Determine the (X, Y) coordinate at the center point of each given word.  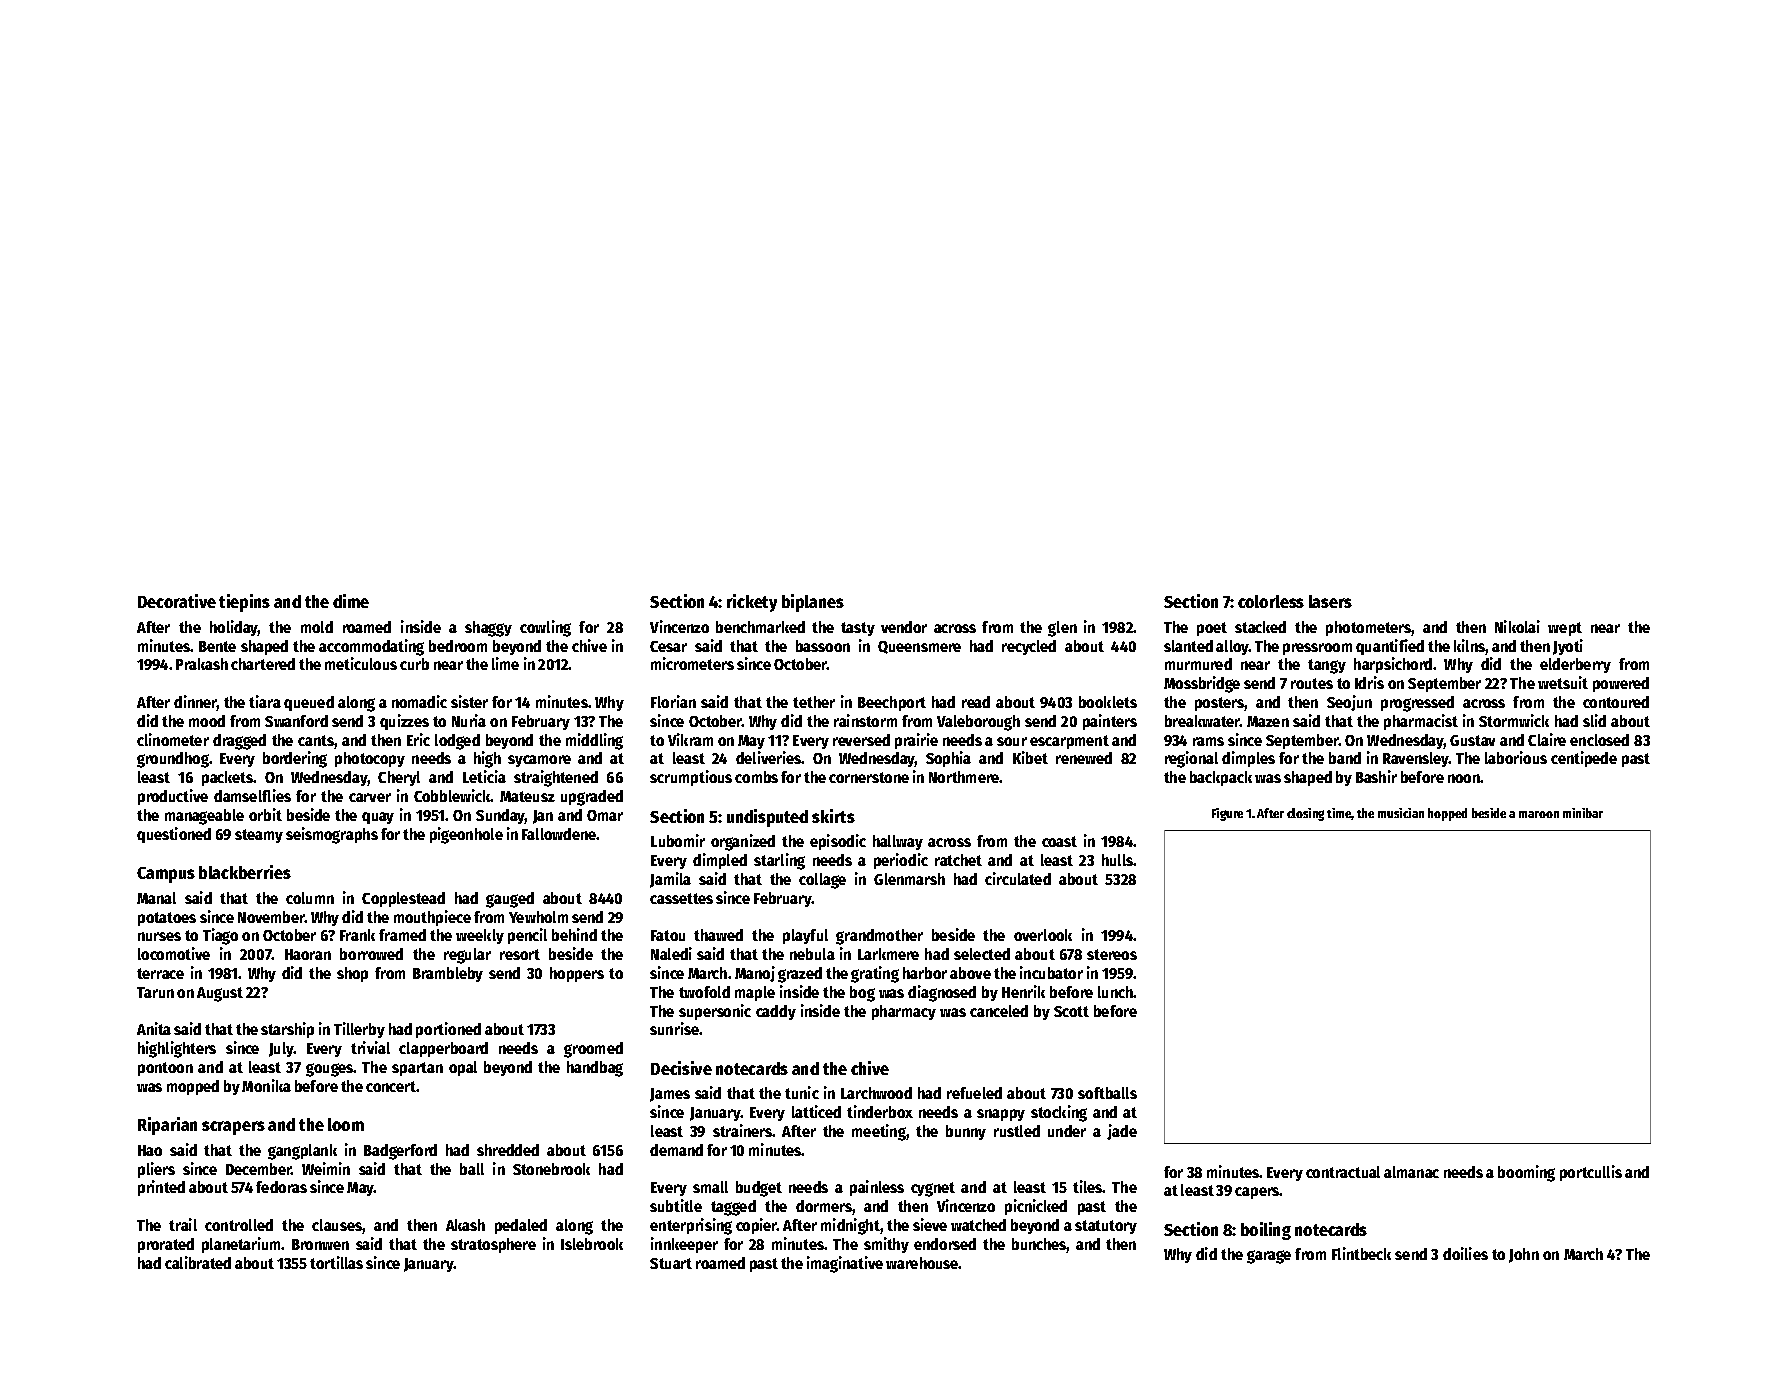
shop (352, 974)
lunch (1115, 992)
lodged (457, 742)
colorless (1271, 601)
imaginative (845, 1264)
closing (1305, 814)
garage (1269, 1257)
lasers (1330, 601)
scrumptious (691, 778)
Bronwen (320, 1244)
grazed (800, 975)
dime (351, 601)
